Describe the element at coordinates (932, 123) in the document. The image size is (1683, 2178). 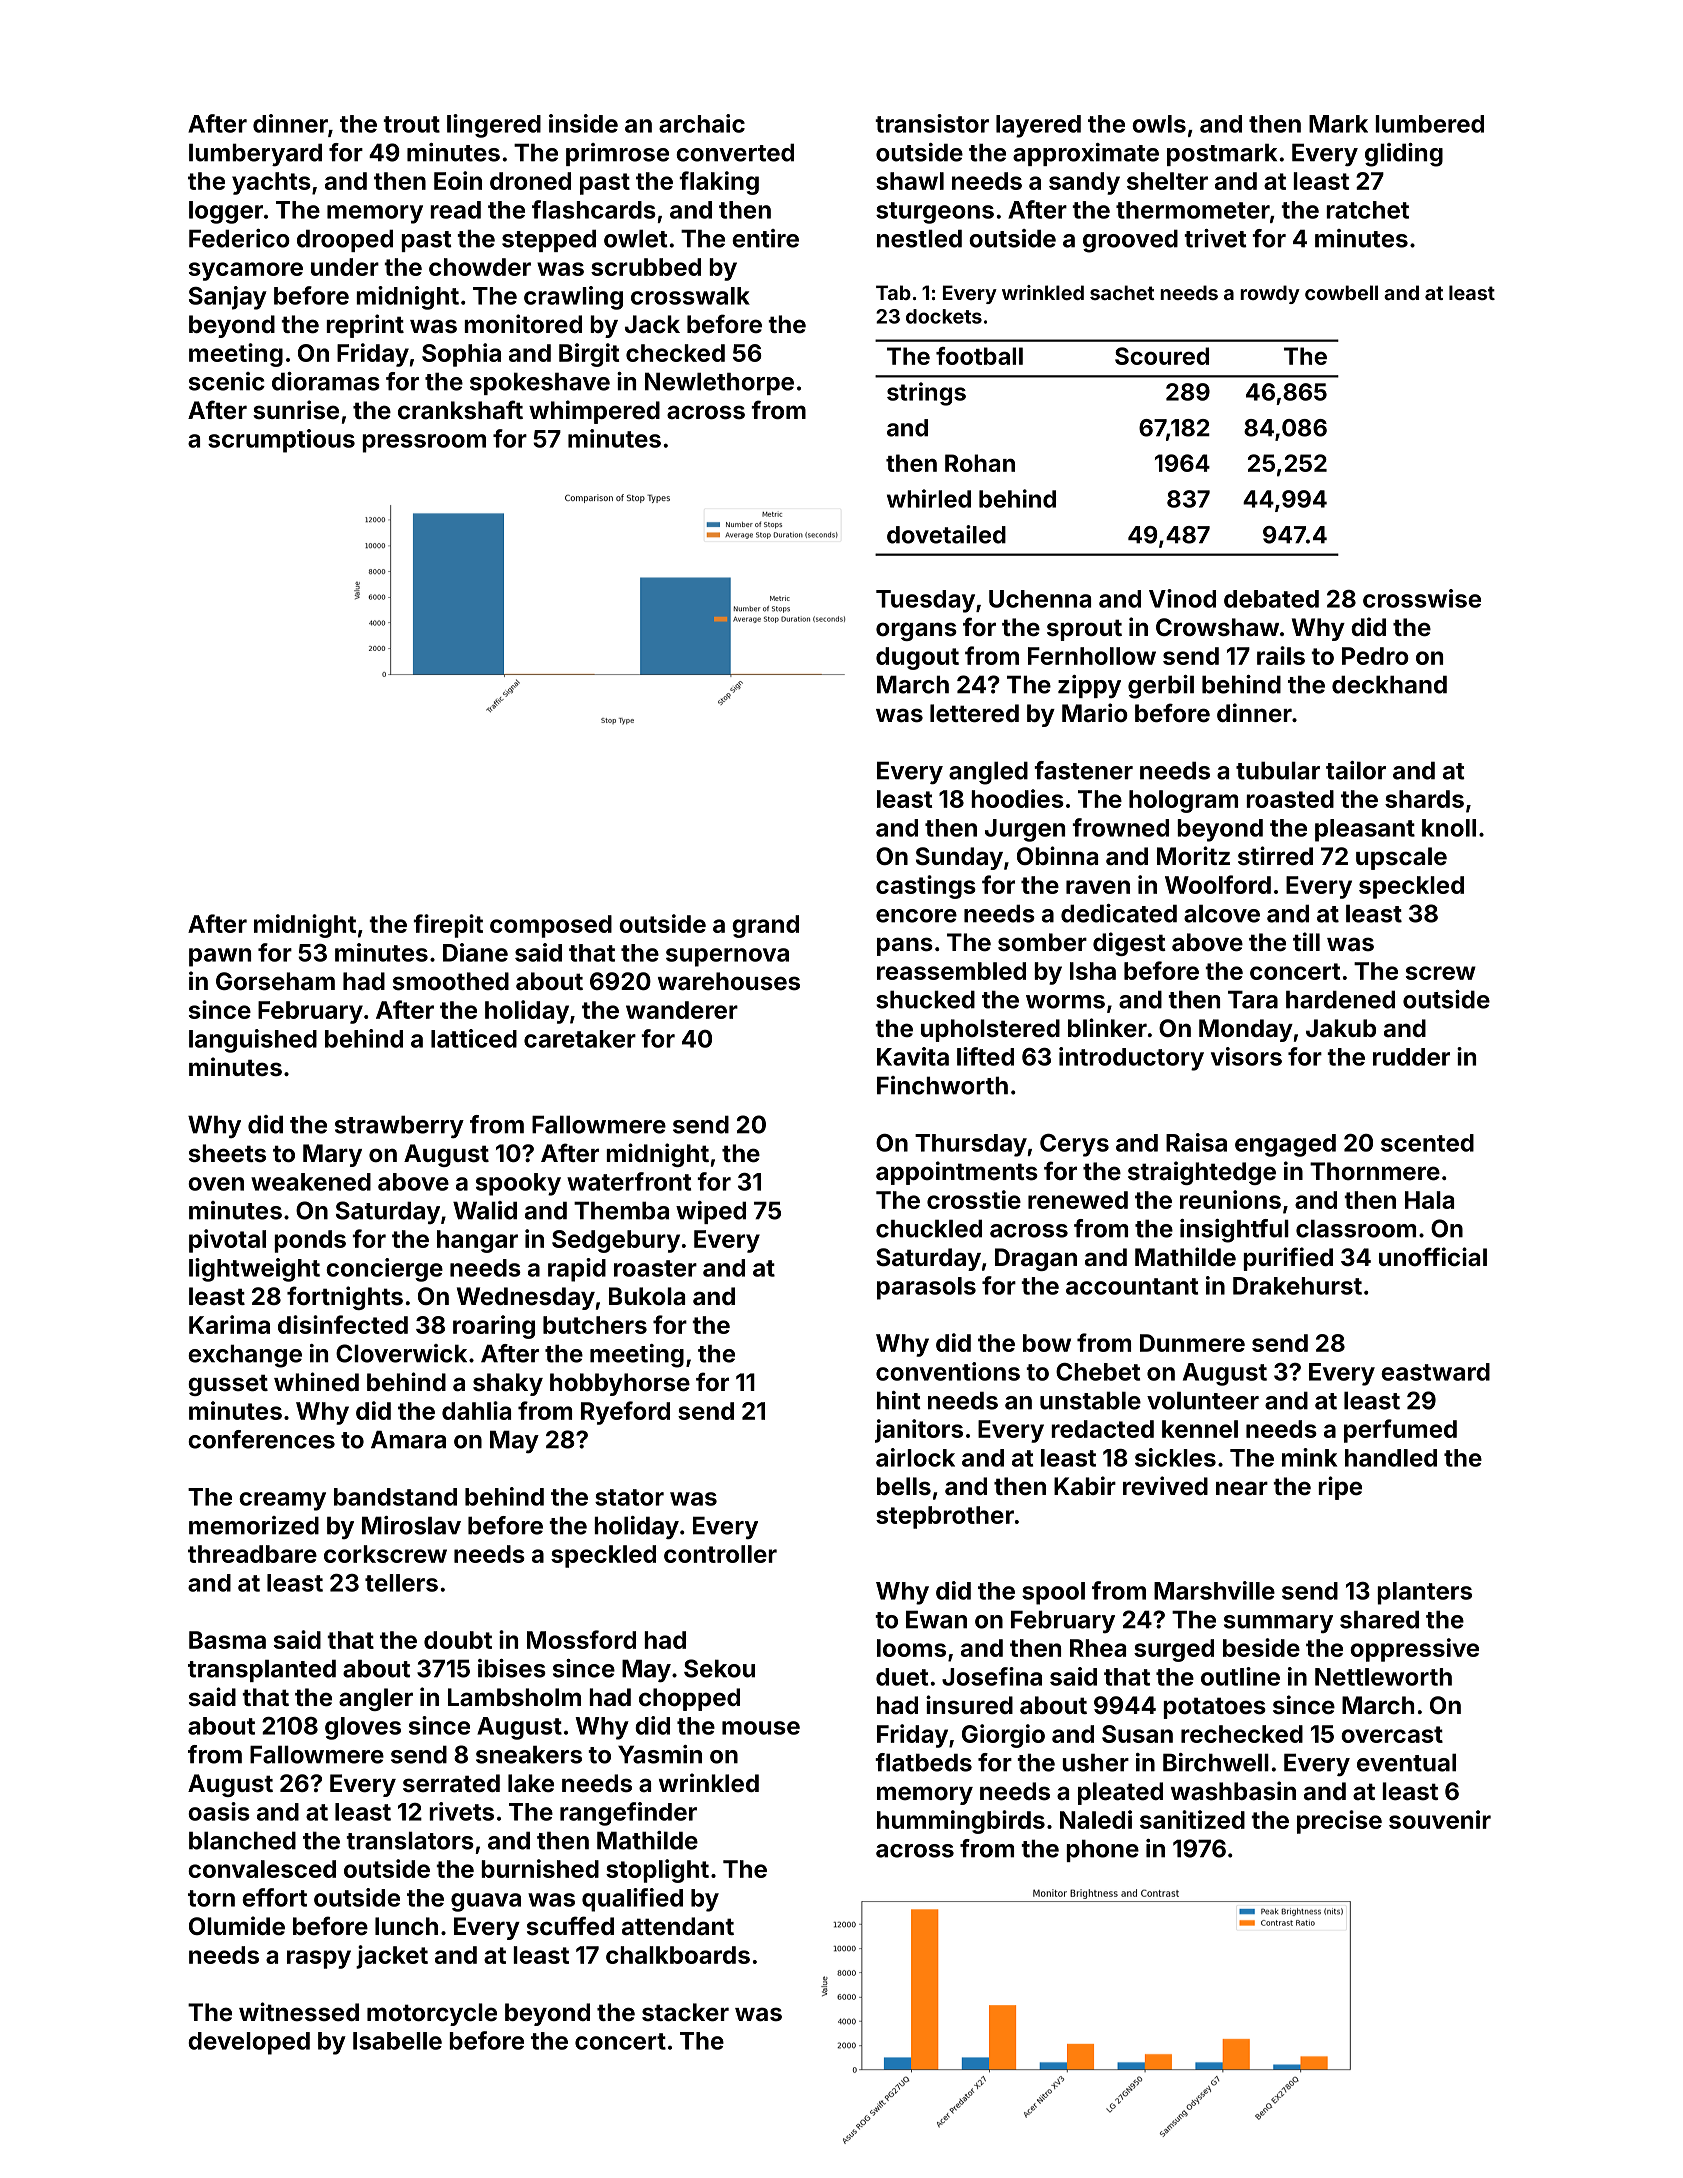
I see `transistor` at that location.
